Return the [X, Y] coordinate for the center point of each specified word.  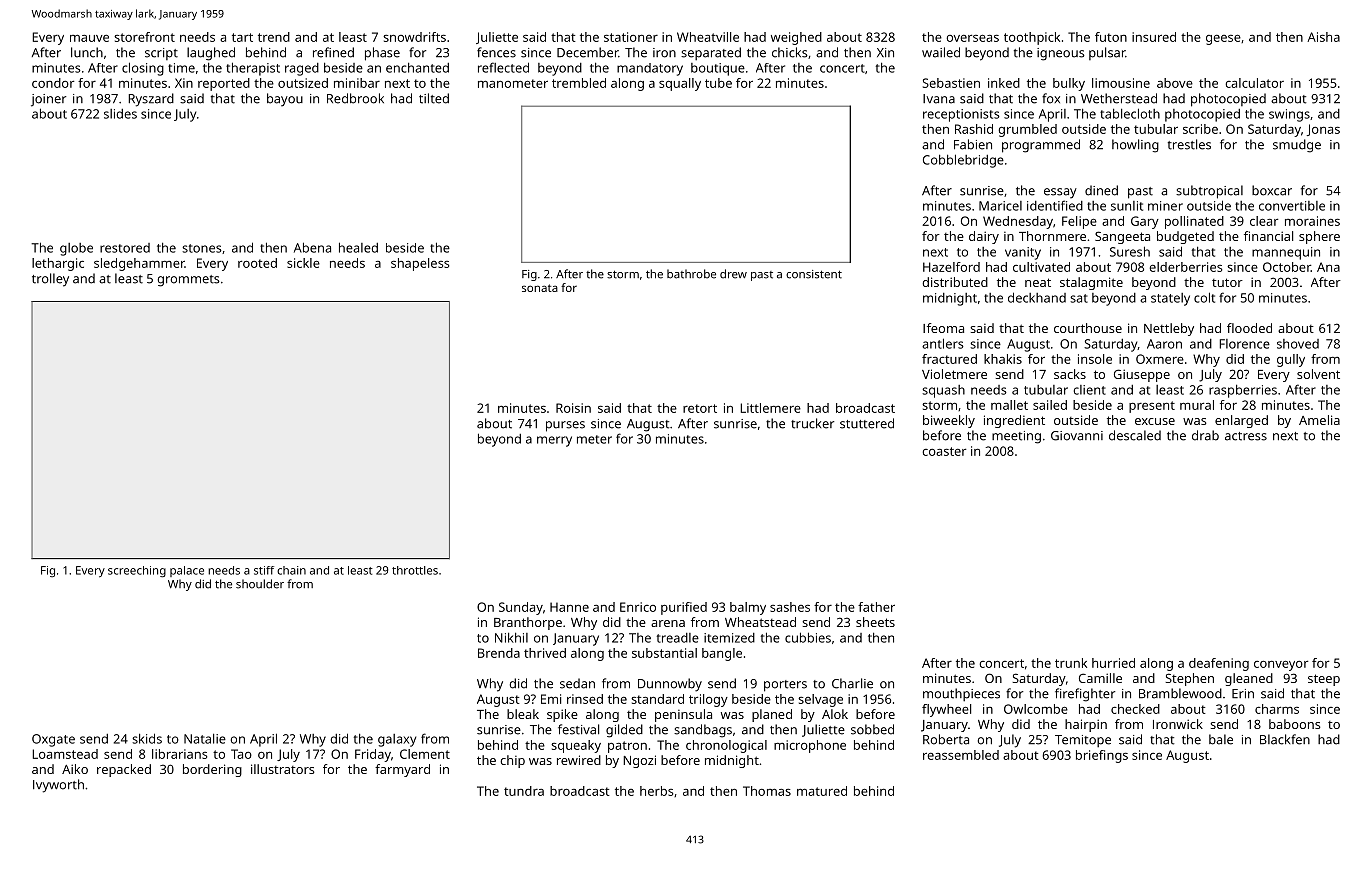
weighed [796, 38]
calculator [1254, 83]
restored [125, 248]
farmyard [402, 770]
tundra [524, 791]
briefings [1102, 756]
